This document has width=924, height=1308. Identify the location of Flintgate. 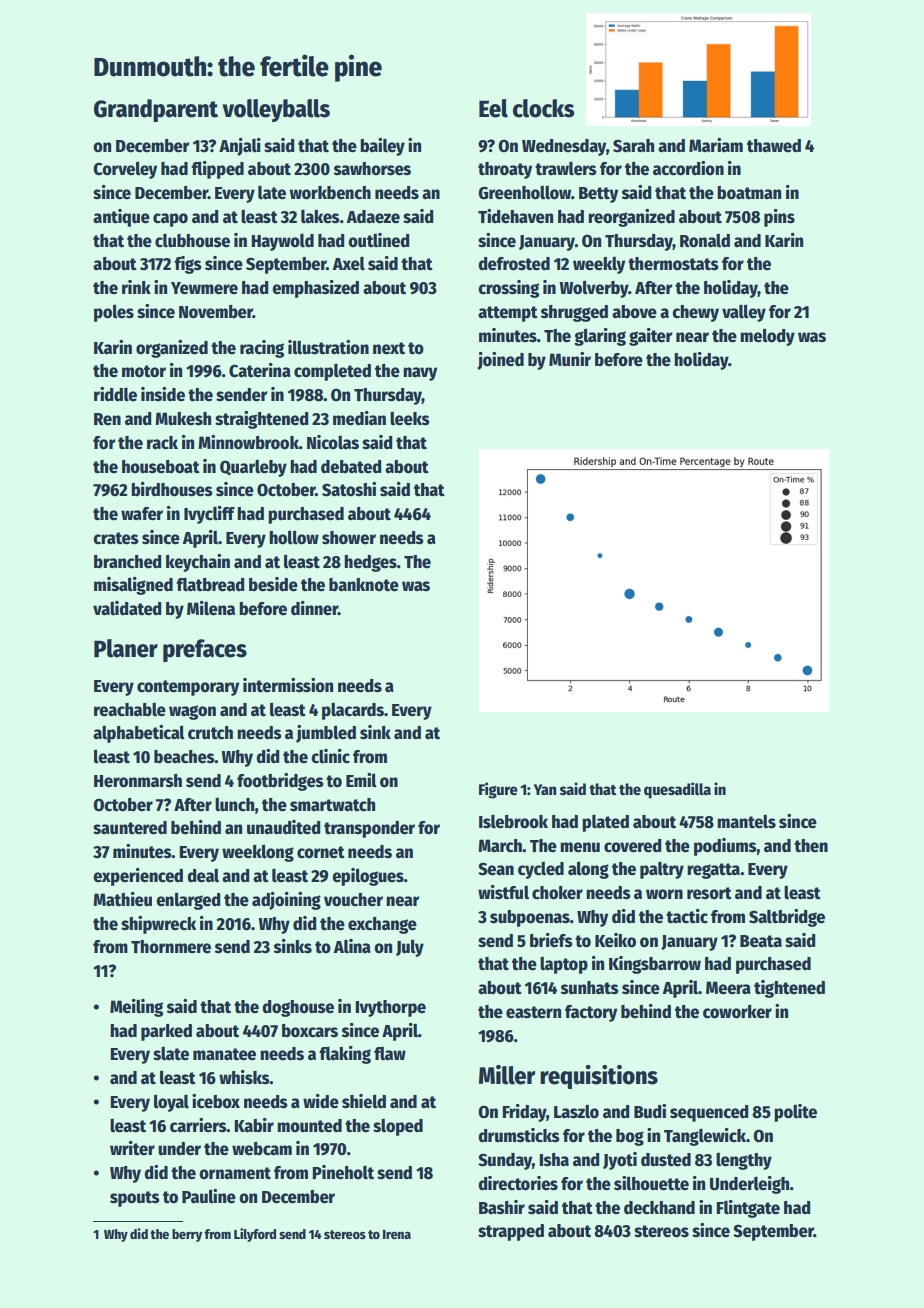
(748, 1209).
